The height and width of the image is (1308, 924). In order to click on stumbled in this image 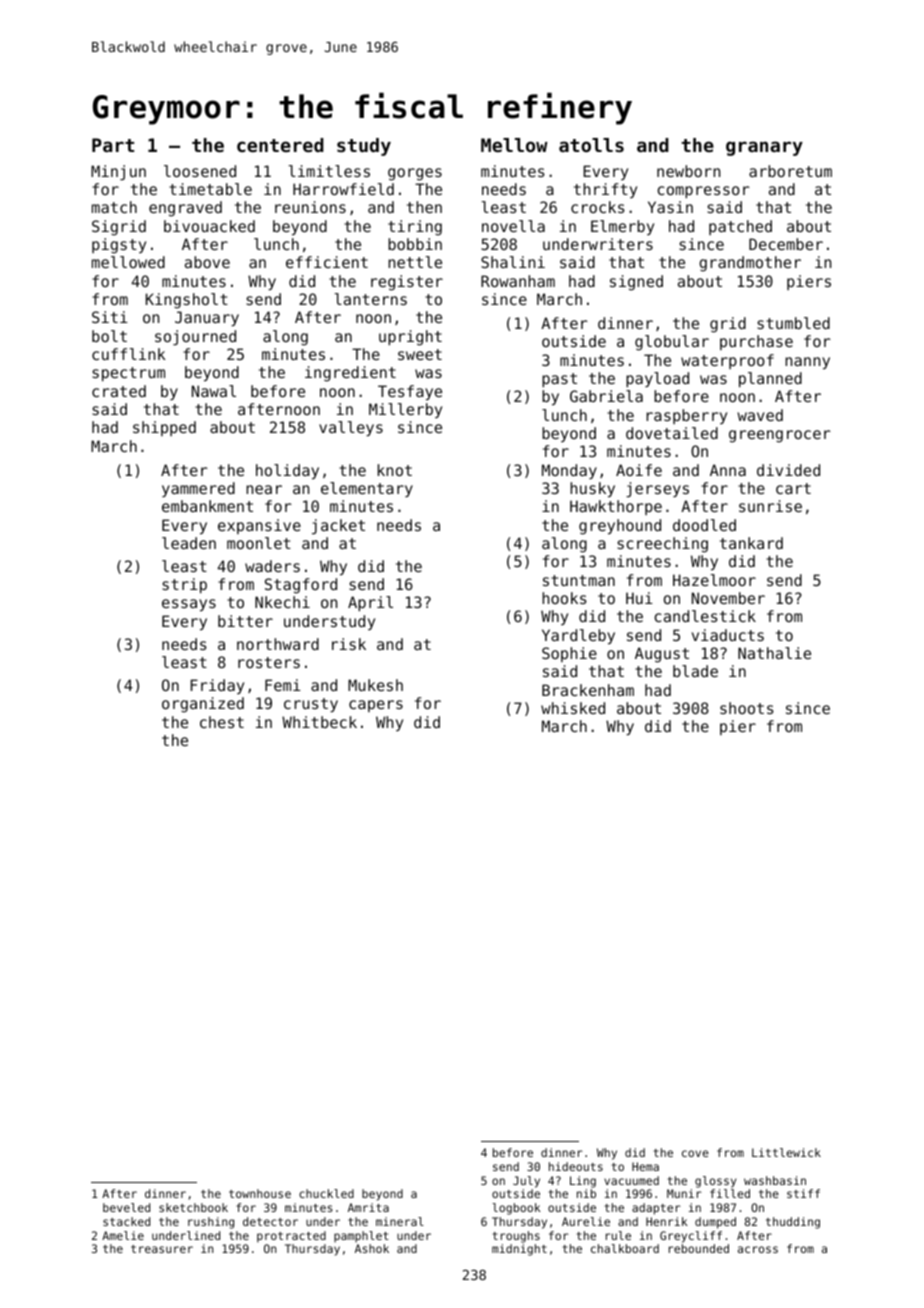, I will do `click(793, 323)`.
